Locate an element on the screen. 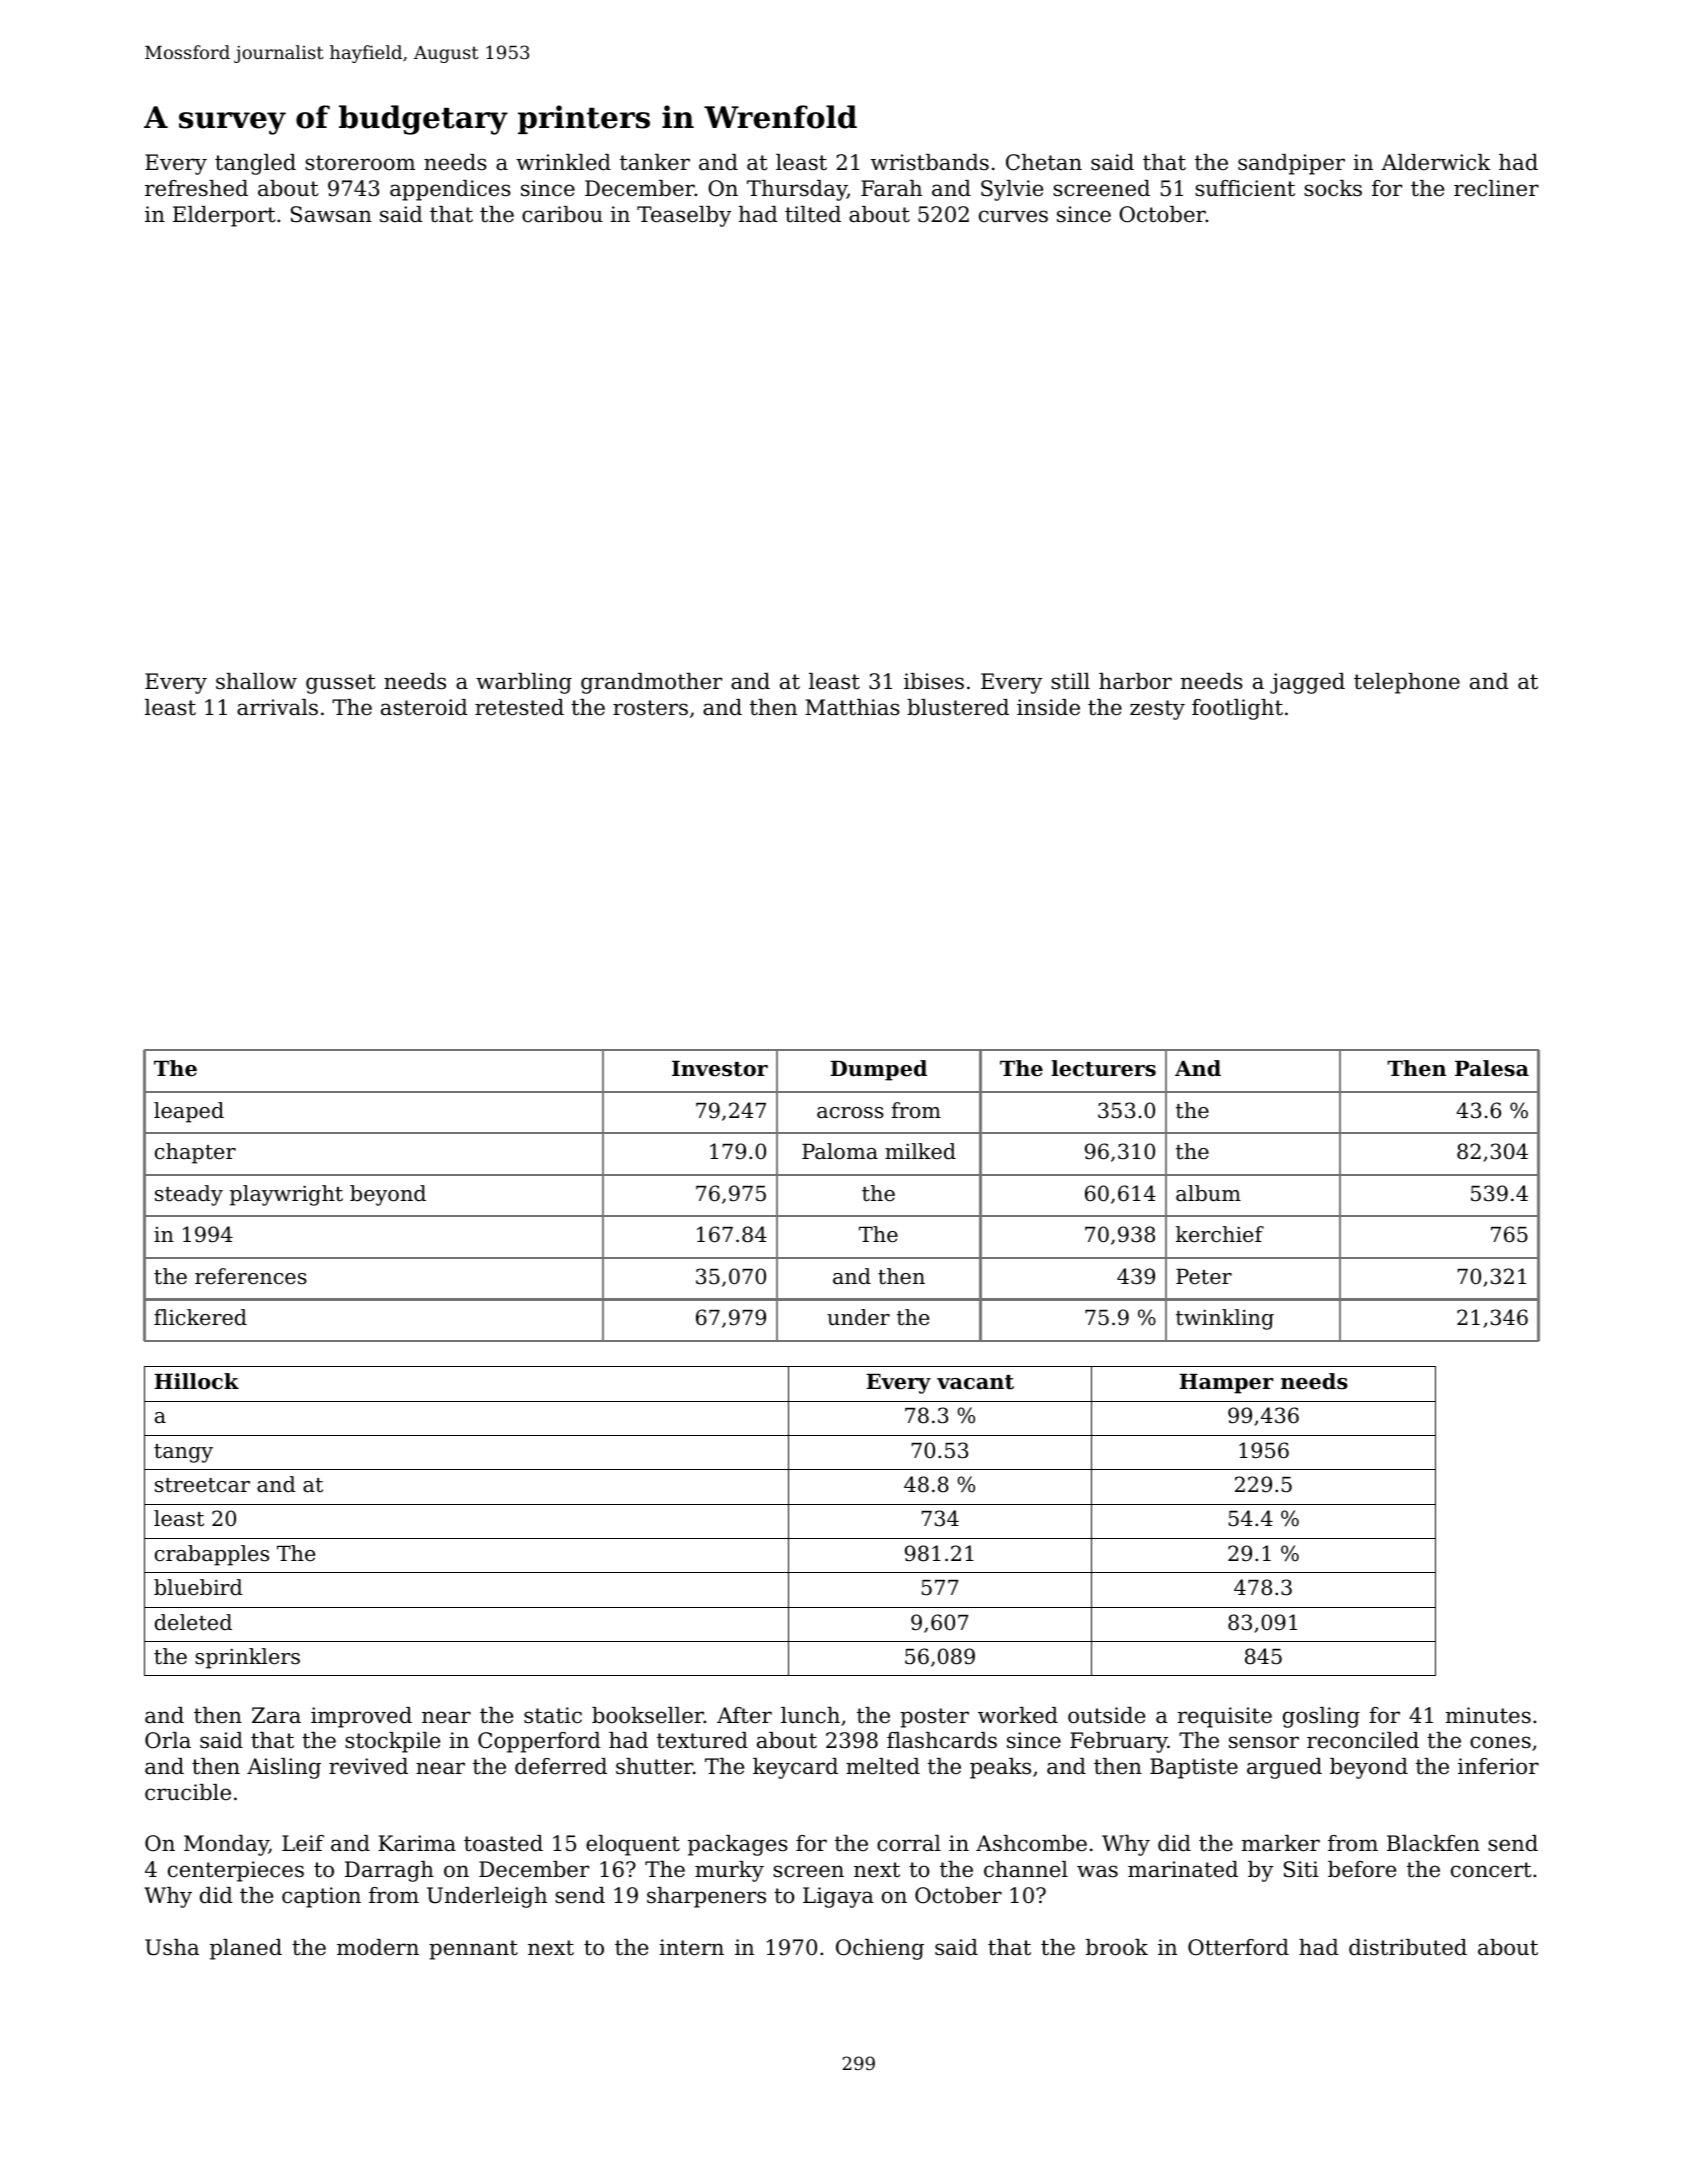 The image size is (1683, 2178). refreshed is located at coordinates (196, 188).
